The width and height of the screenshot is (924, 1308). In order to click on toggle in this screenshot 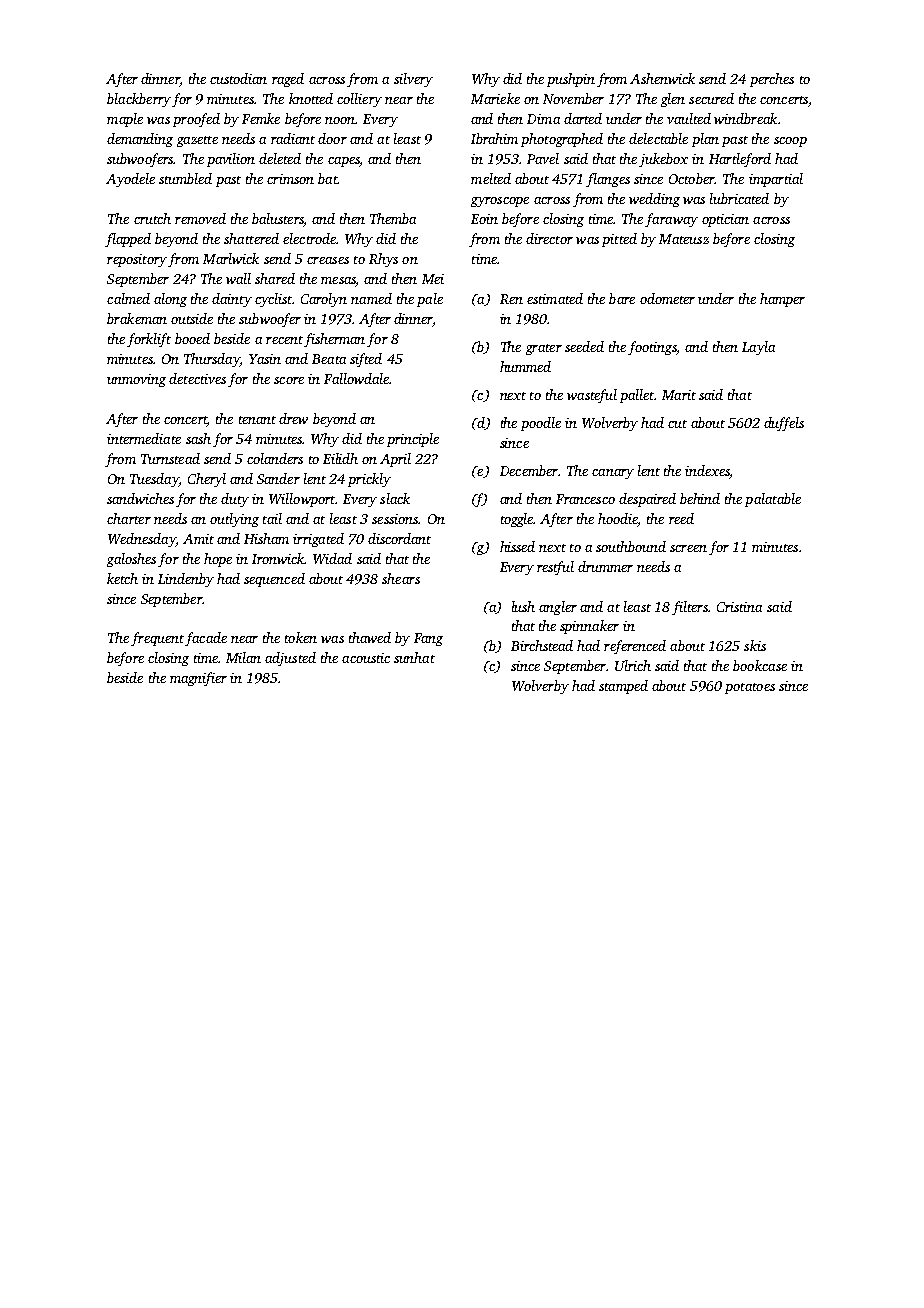, I will do `click(517, 520)`.
